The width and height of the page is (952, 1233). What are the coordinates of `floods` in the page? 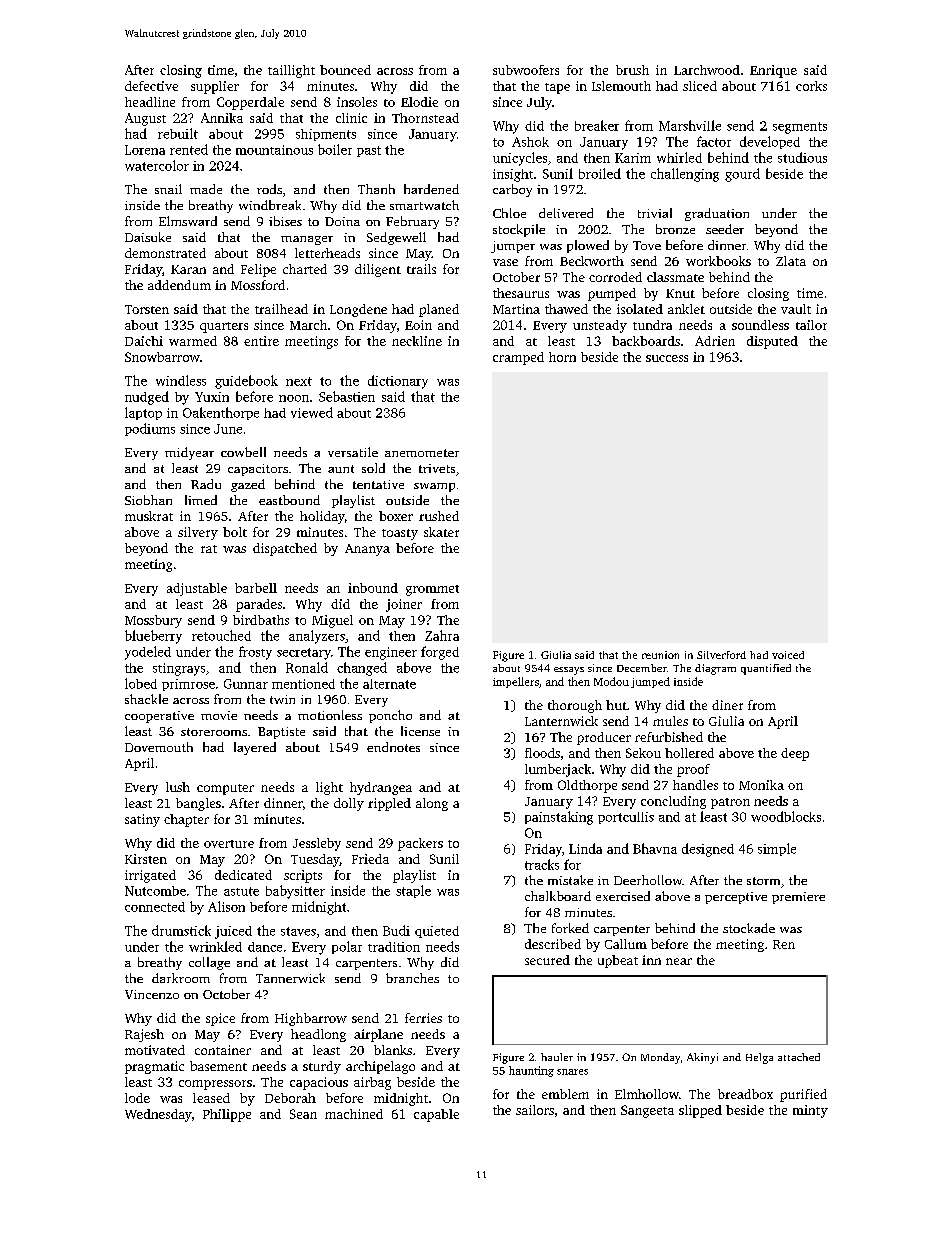 It's located at (542, 753).
